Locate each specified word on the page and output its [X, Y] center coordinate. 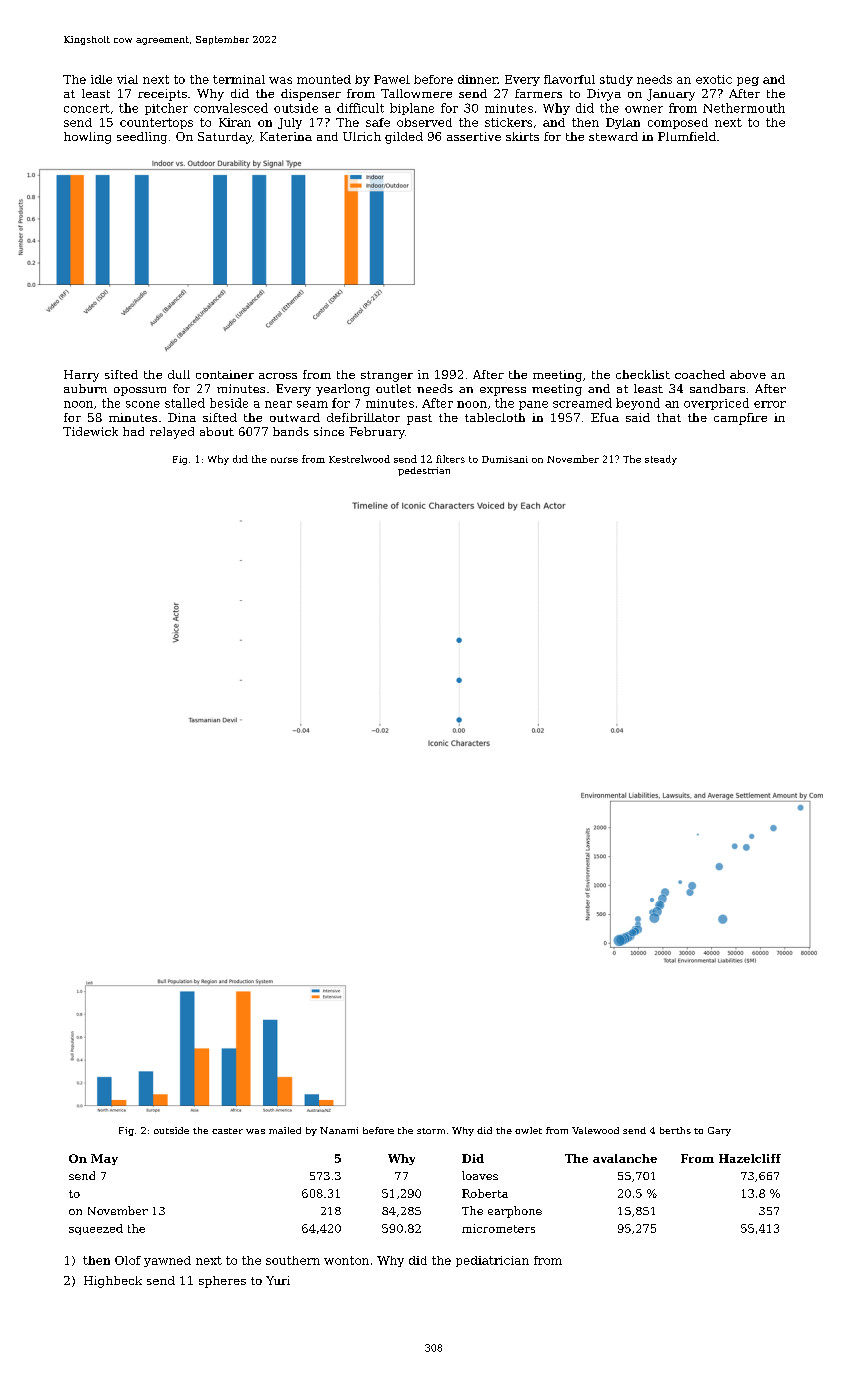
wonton [346, 1260]
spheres [222, 1282]
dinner [477, 79]
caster [227, 1131]
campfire [740, 419]
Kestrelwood [359, 459]
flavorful [569, 79]
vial [127, 79]
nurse [284, 460]
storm [431, 1131]
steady [661, 460]
